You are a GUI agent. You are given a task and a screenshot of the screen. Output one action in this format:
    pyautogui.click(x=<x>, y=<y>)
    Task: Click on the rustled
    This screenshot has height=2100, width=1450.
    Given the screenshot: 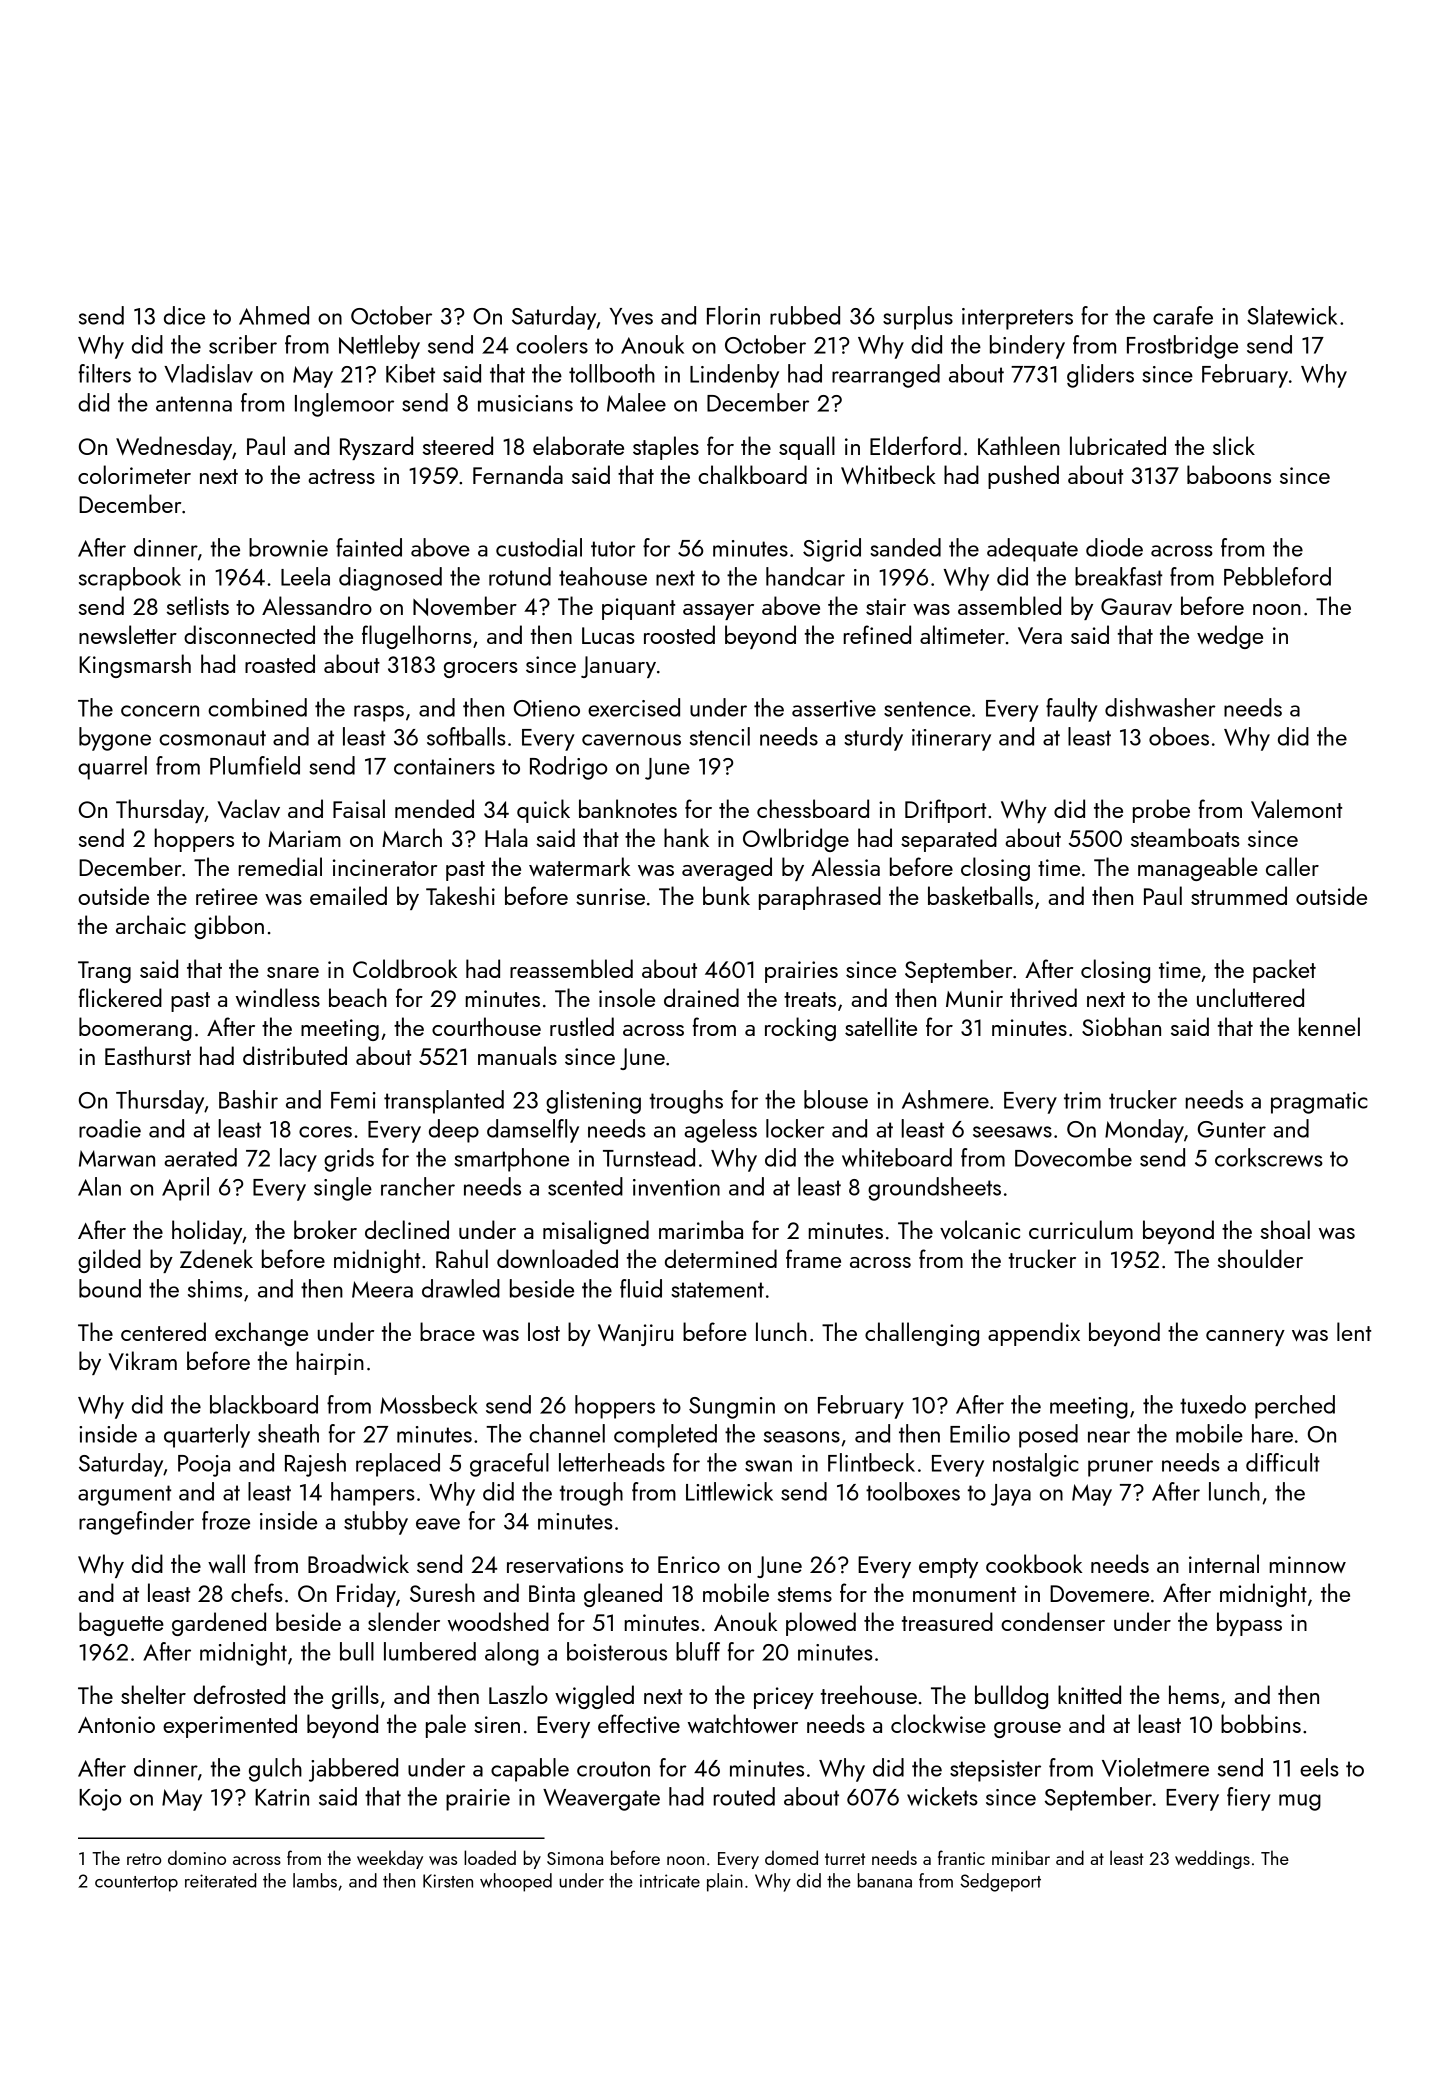 What is the action you would take?
    pyautogui.click(x=582, y=1026)
